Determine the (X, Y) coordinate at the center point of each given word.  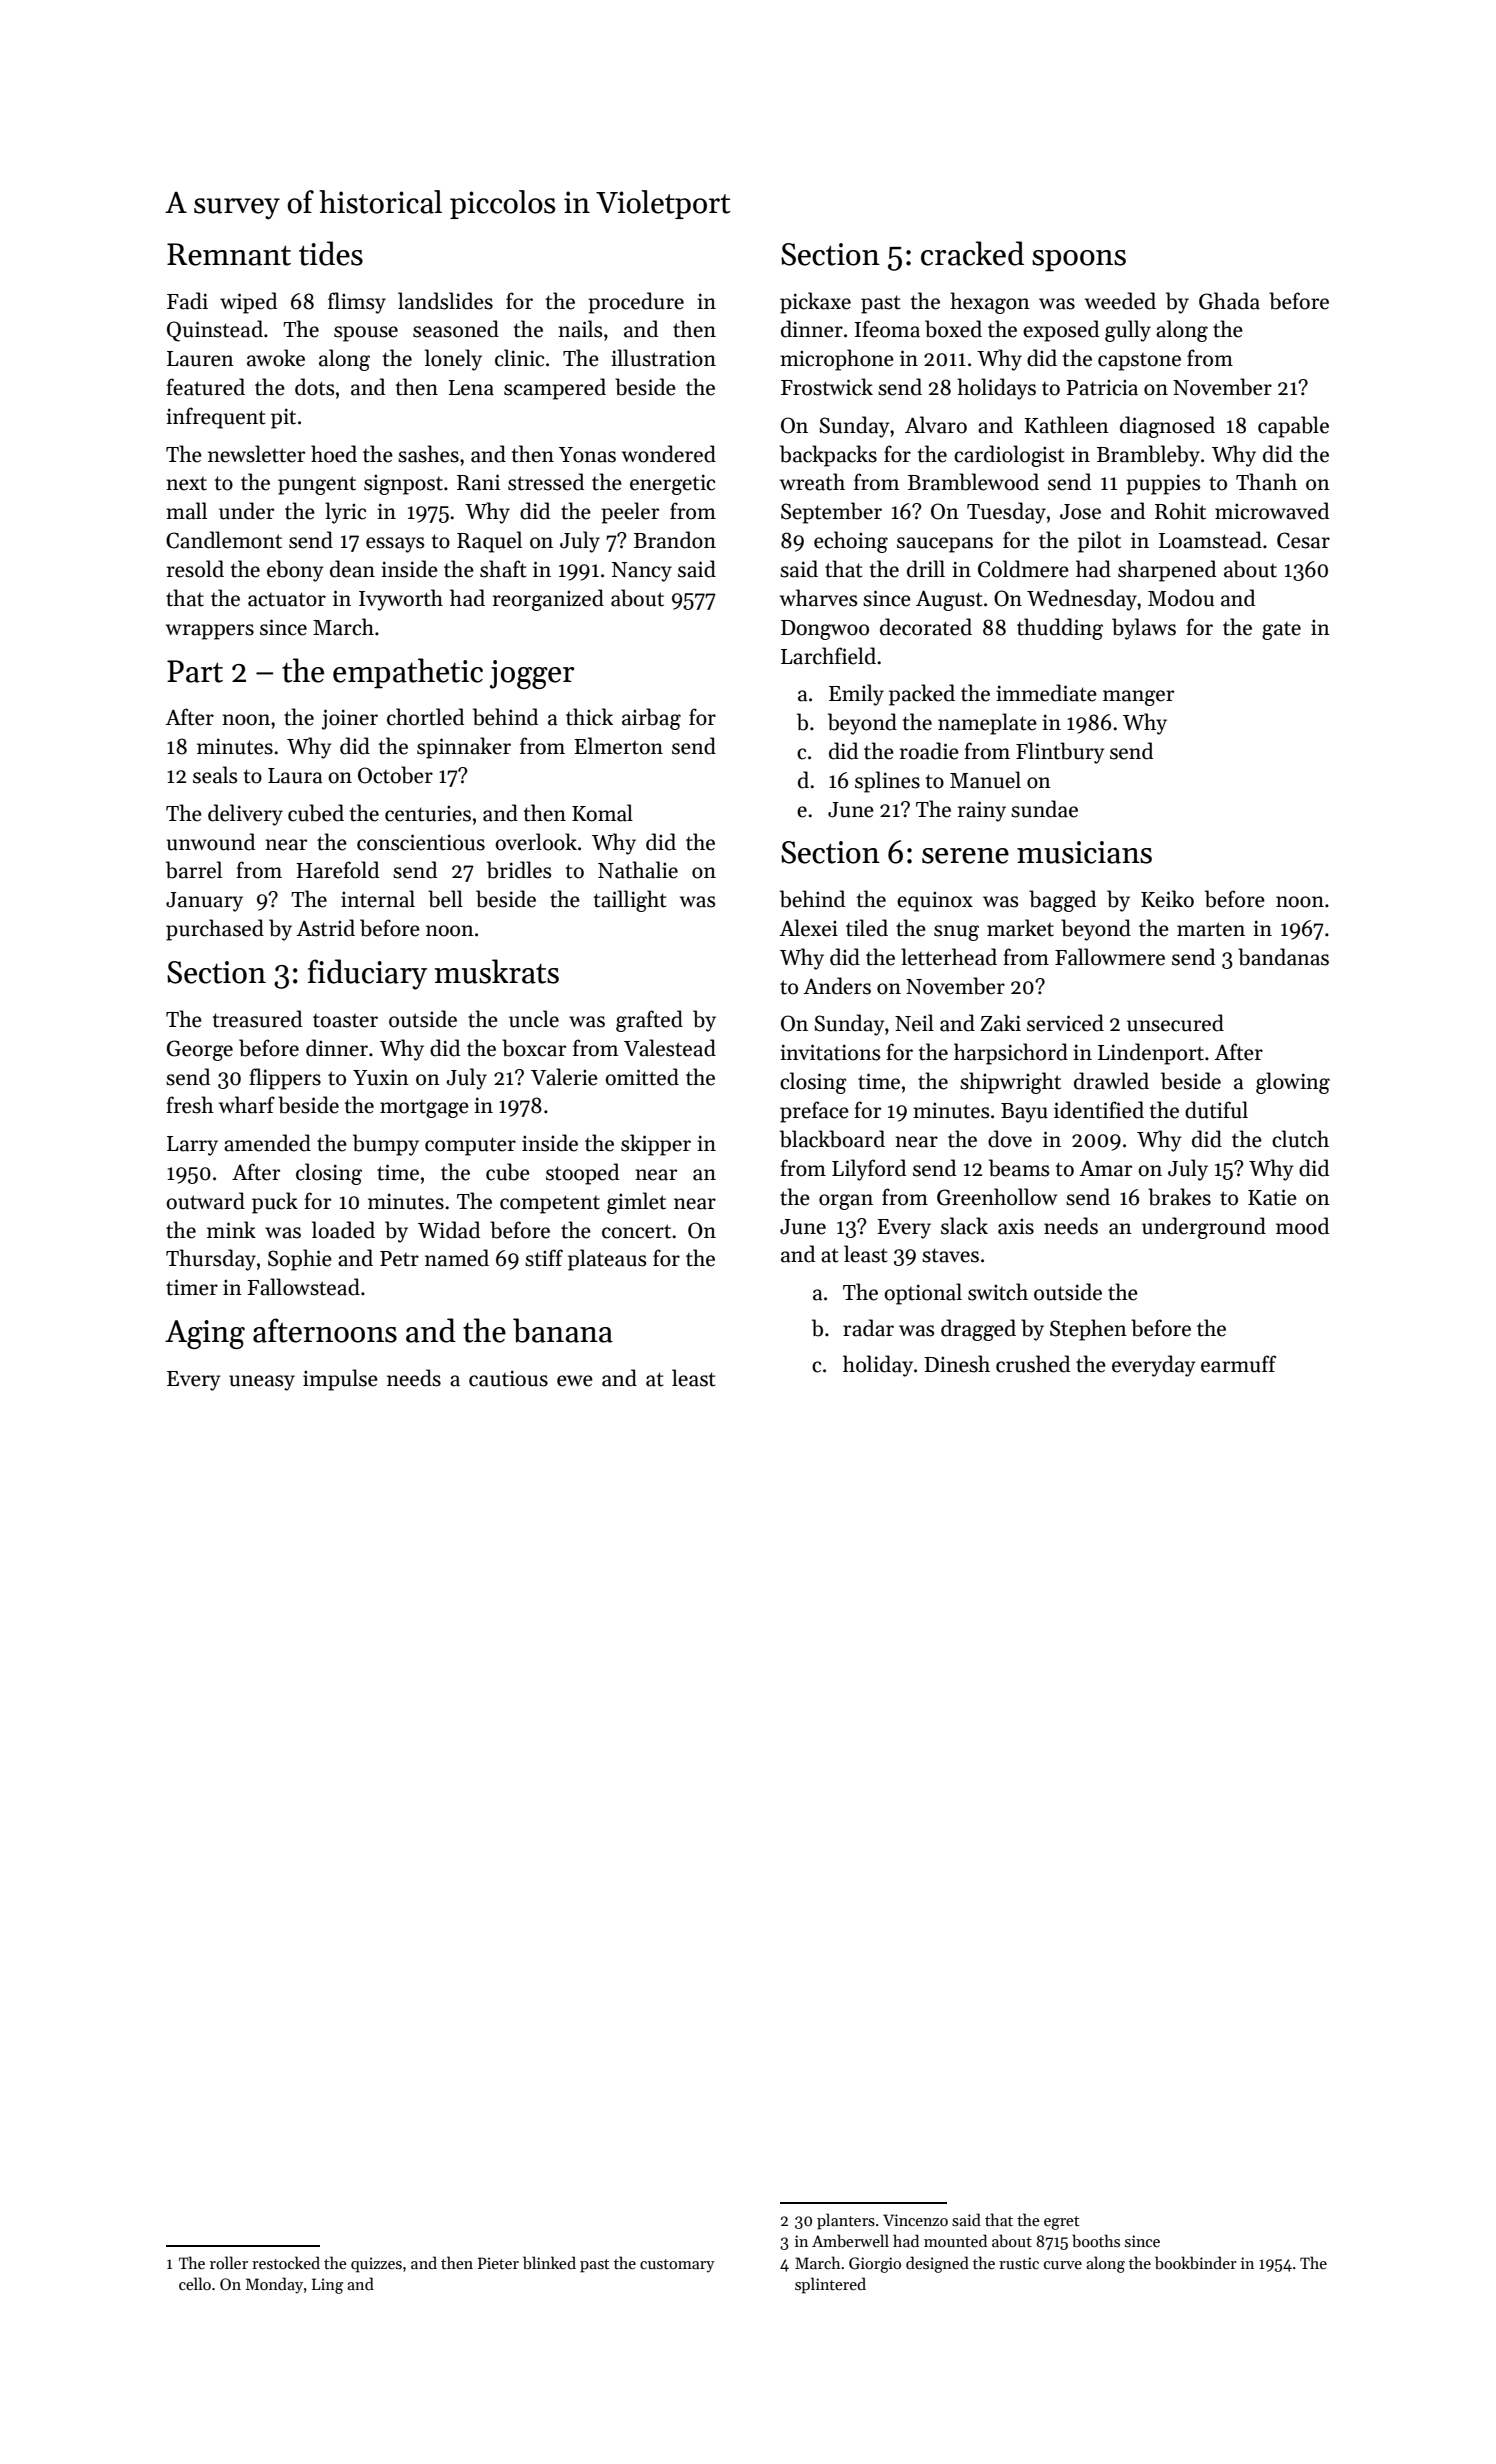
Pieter (498, 2263)
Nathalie (638, 870)
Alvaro (936, 425)
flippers (285, 1079)
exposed (1061, 331)
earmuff (1238, 1364)
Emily (856, 695)
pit (283, 418)
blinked (549, 2263)
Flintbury (1060, 753)
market (1020, 928)
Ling (327, 2286)
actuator (287, 599)
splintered (830, 2285)
